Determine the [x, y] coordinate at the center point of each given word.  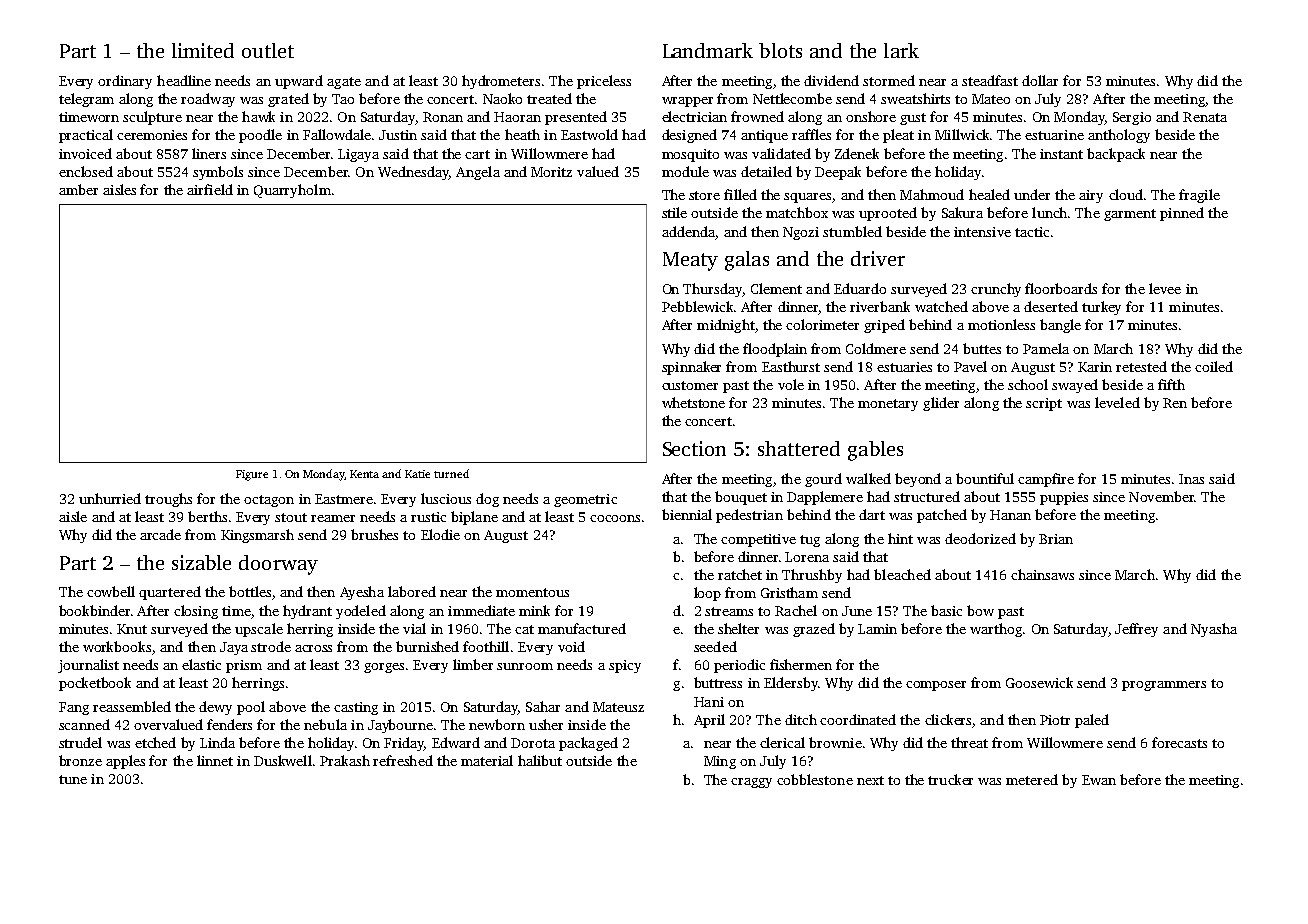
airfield [210, 189]
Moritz [551, 172]
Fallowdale [337, 134]
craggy [751, 783]
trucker [950, 779]
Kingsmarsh [257, 536]
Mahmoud [932, 194]
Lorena [807, 557]
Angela [478, 173]
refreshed [403, 760]
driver [878, 258]
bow [980, 610]
